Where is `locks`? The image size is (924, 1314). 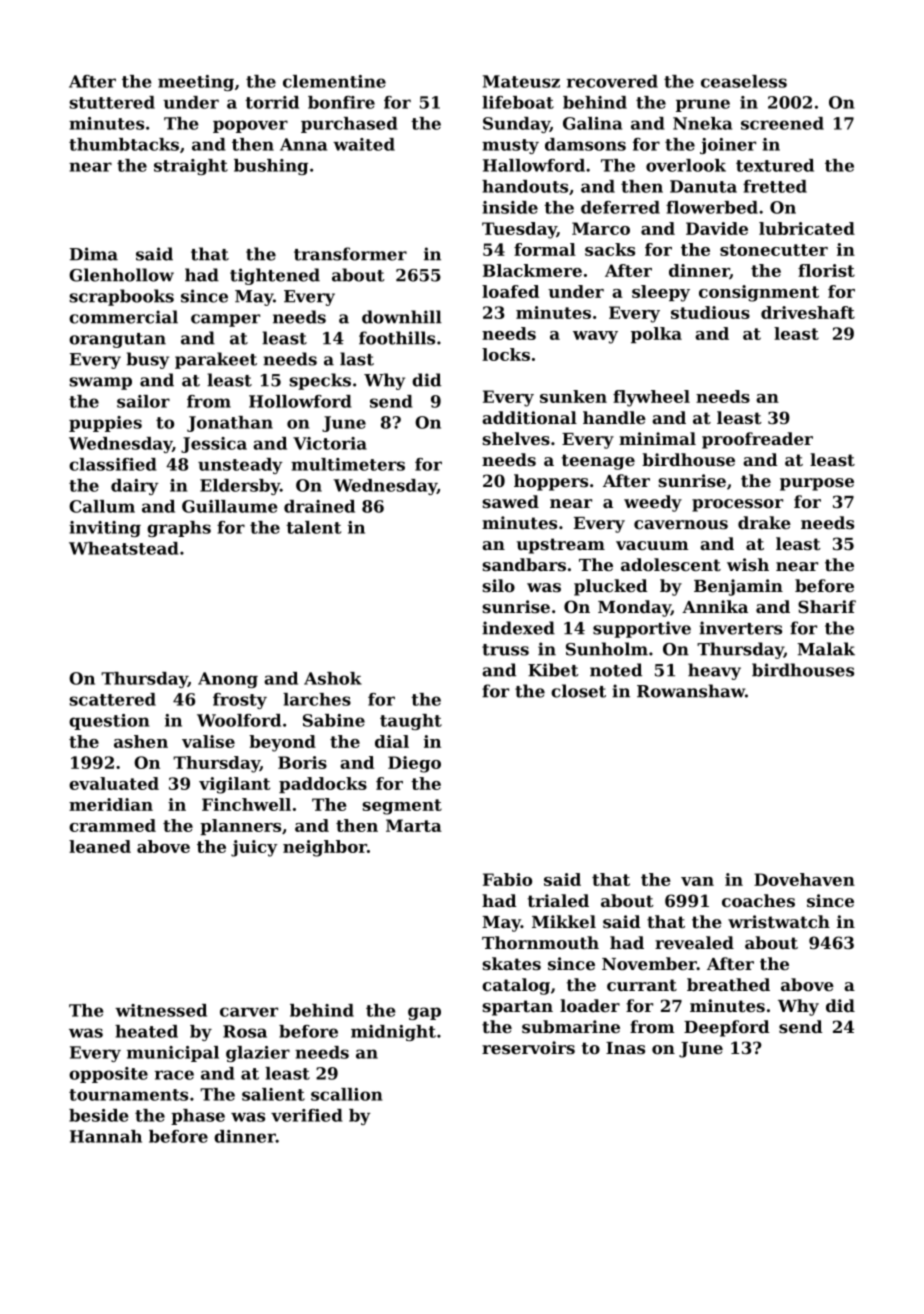
locks is located at coordinates (506, 354).
